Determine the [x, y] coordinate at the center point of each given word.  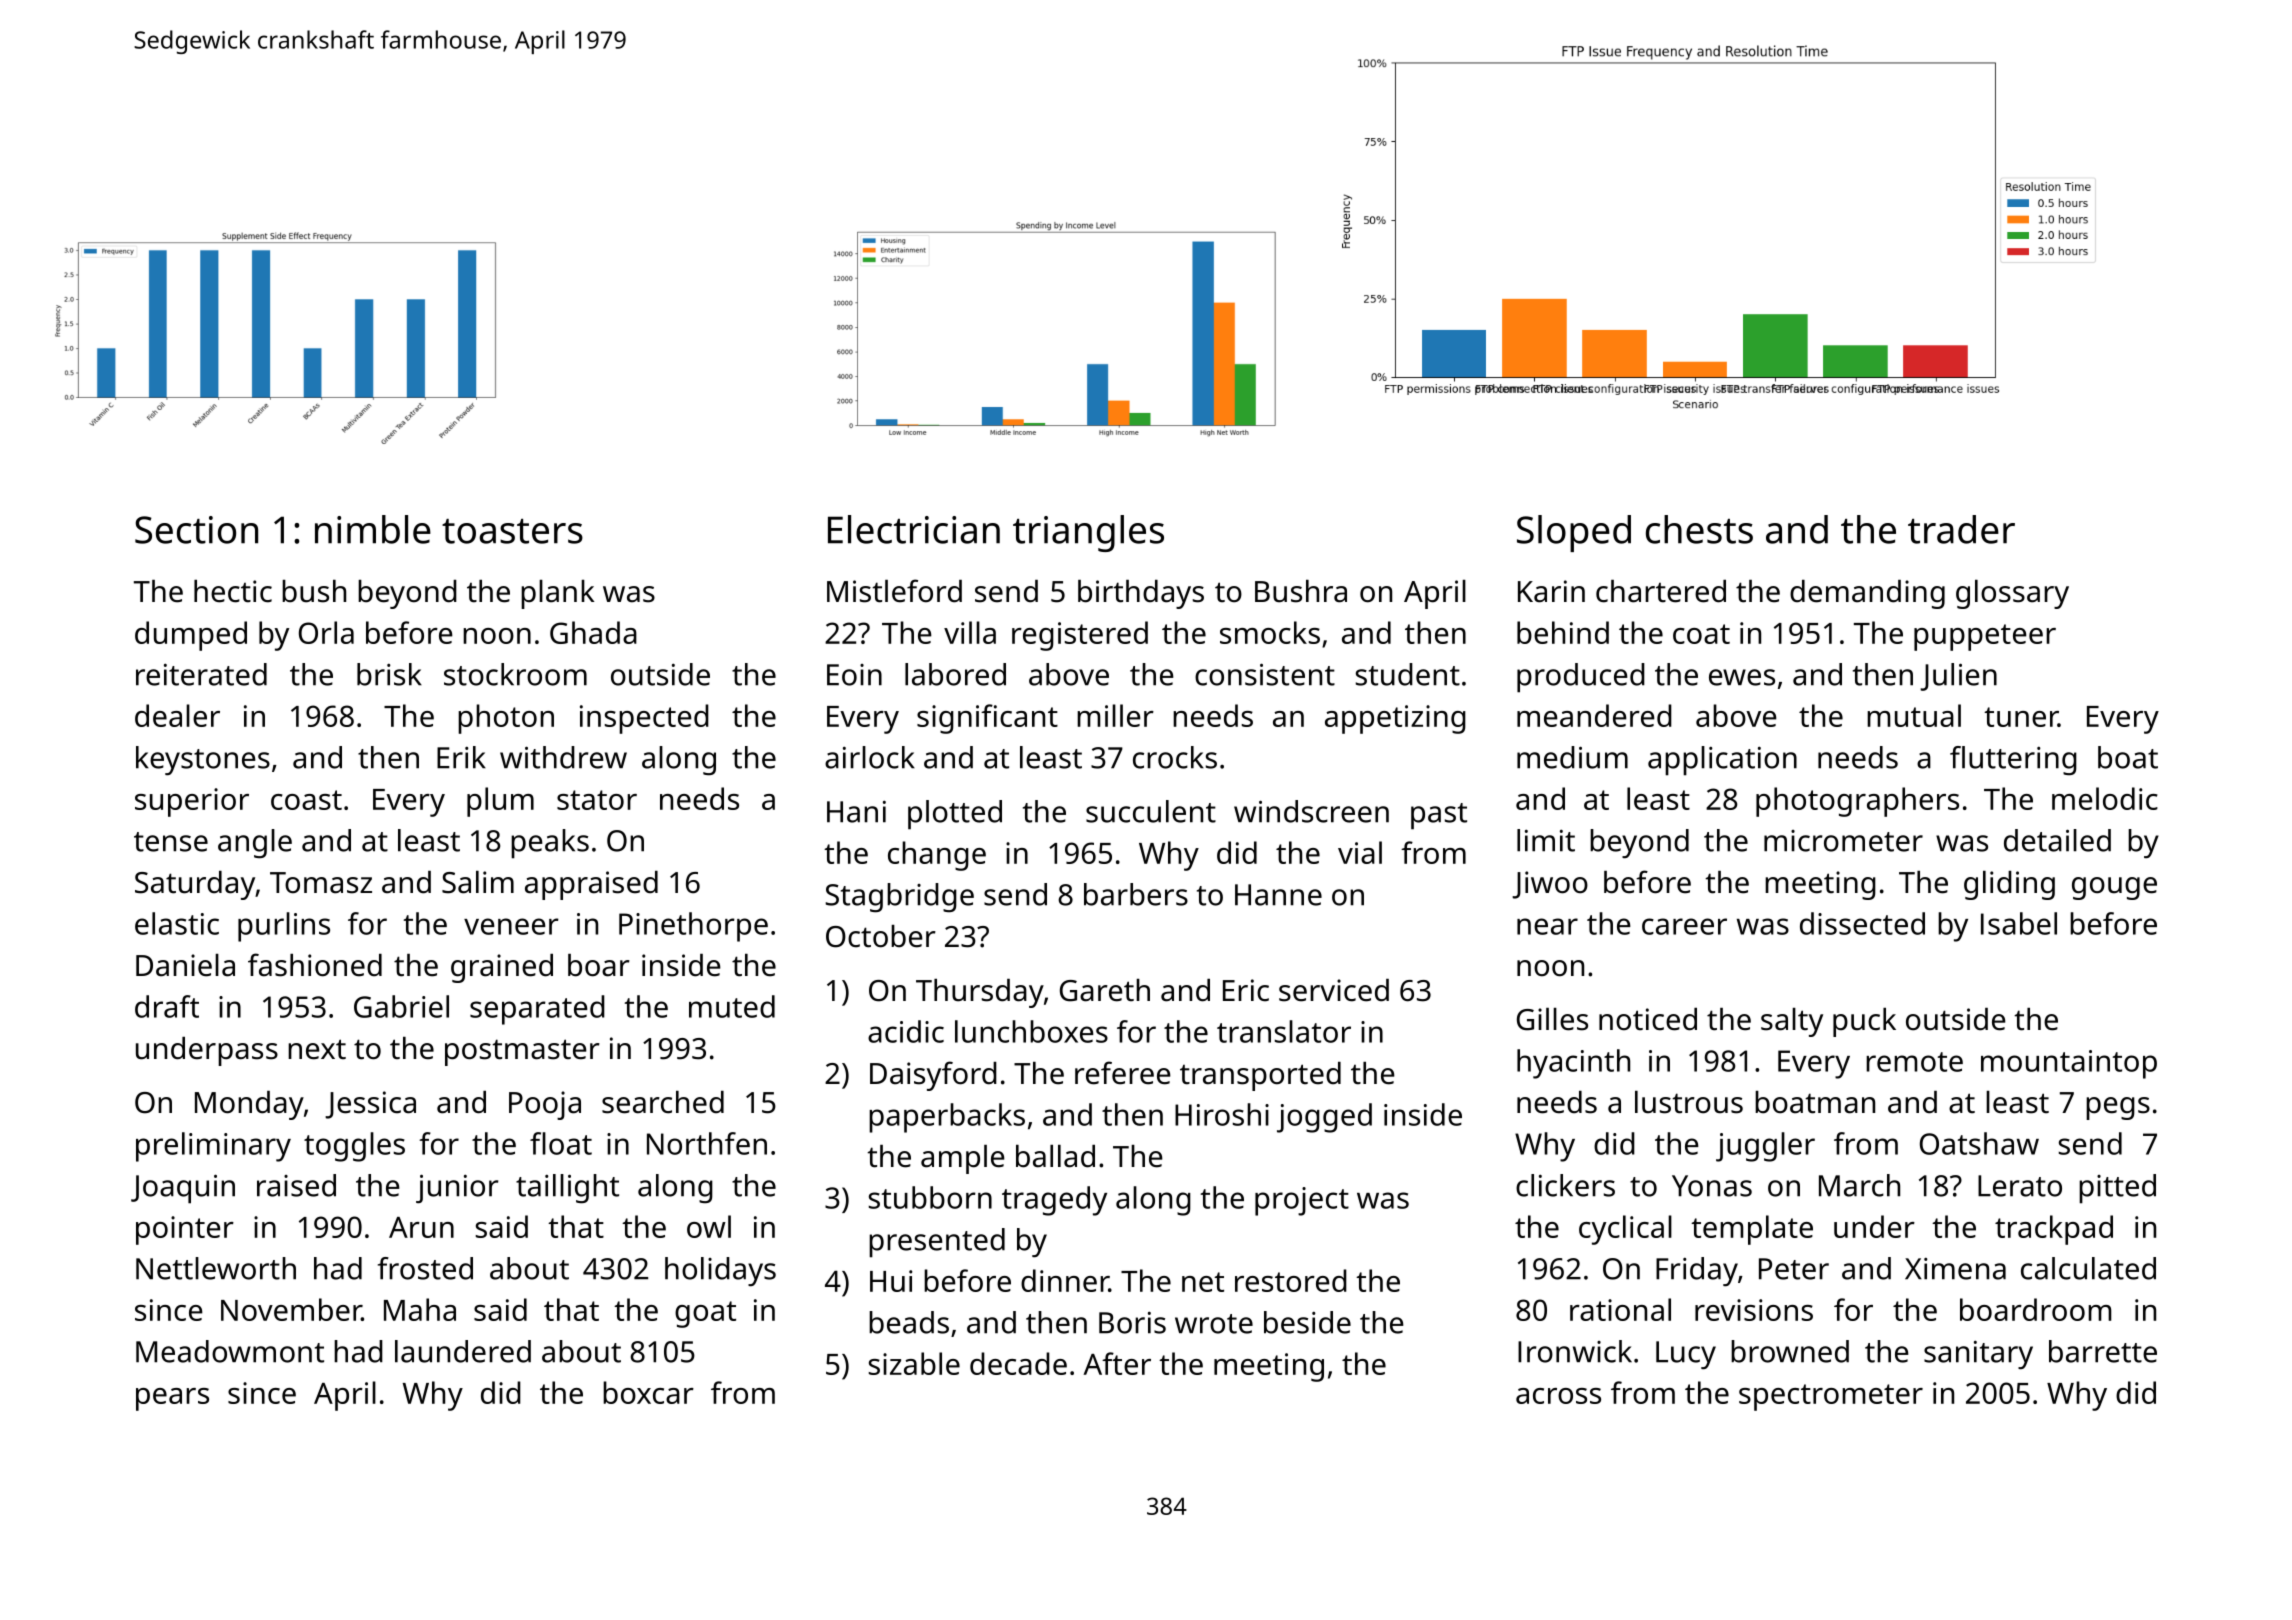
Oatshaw [1979, 1143]
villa [970, 632]
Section [196, 530]
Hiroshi [1222, 1114]
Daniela [185, 965]
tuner [2021, 717]
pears [172, 1399]
